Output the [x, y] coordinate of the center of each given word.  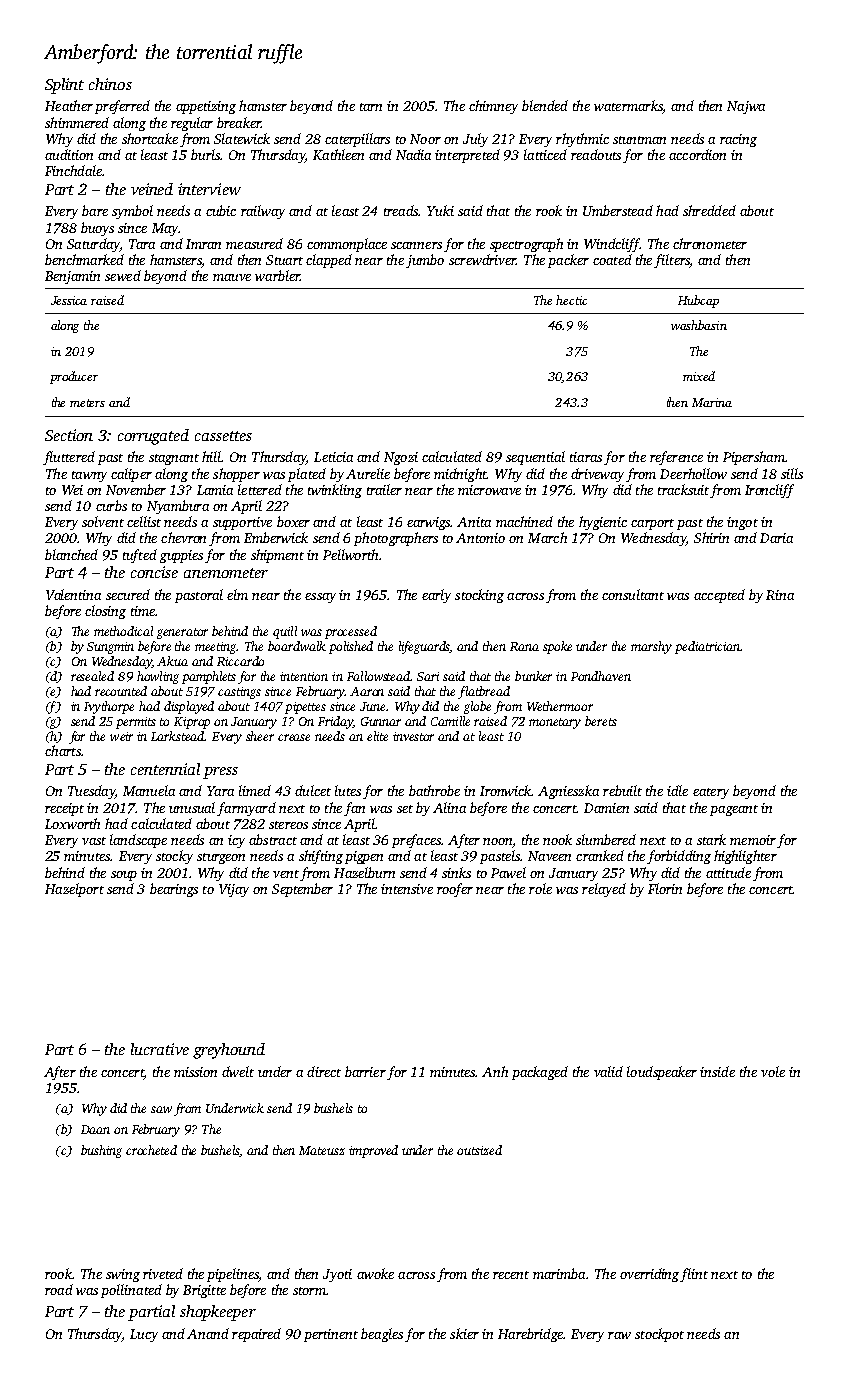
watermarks [628, 107]
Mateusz [322, 1150]
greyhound [229, 1051]
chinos [110, 84]
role [540, 888]
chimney [493, 107]
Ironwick [506, 790]
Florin [665, 888]
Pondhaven [601, 676]
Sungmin [110, 648]
